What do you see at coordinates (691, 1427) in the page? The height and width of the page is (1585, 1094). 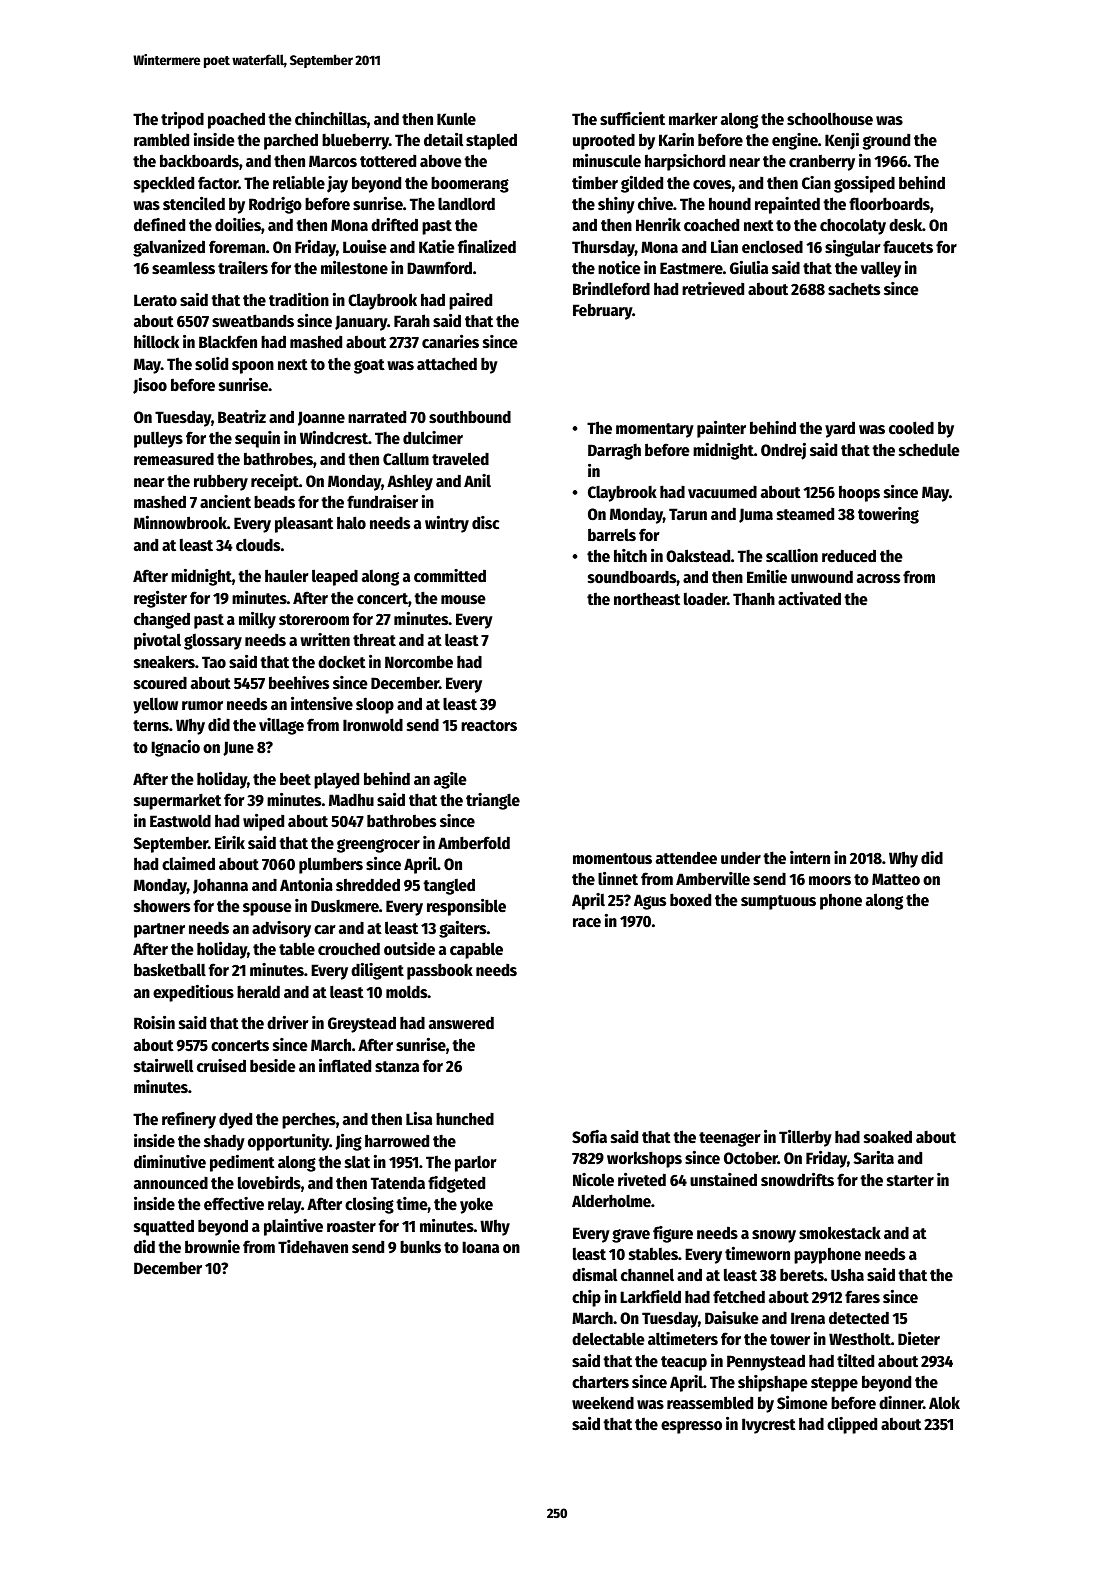 I see `espresso` at bounding box center [691, 1427].
